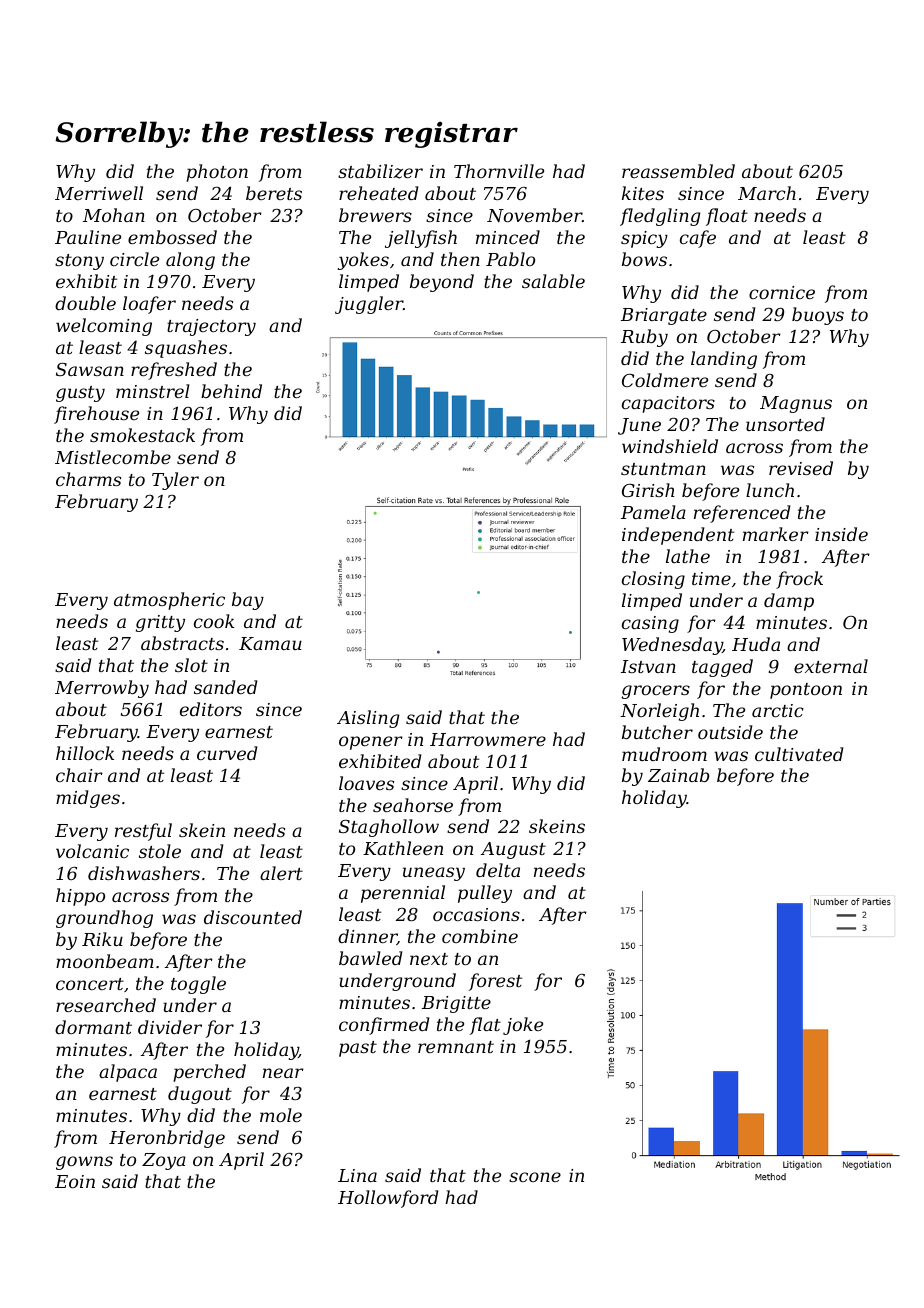  What do you see at coordinates (90, 369) in the screenshot?
I see `Sawsan` at bounding box center [90, 369].
